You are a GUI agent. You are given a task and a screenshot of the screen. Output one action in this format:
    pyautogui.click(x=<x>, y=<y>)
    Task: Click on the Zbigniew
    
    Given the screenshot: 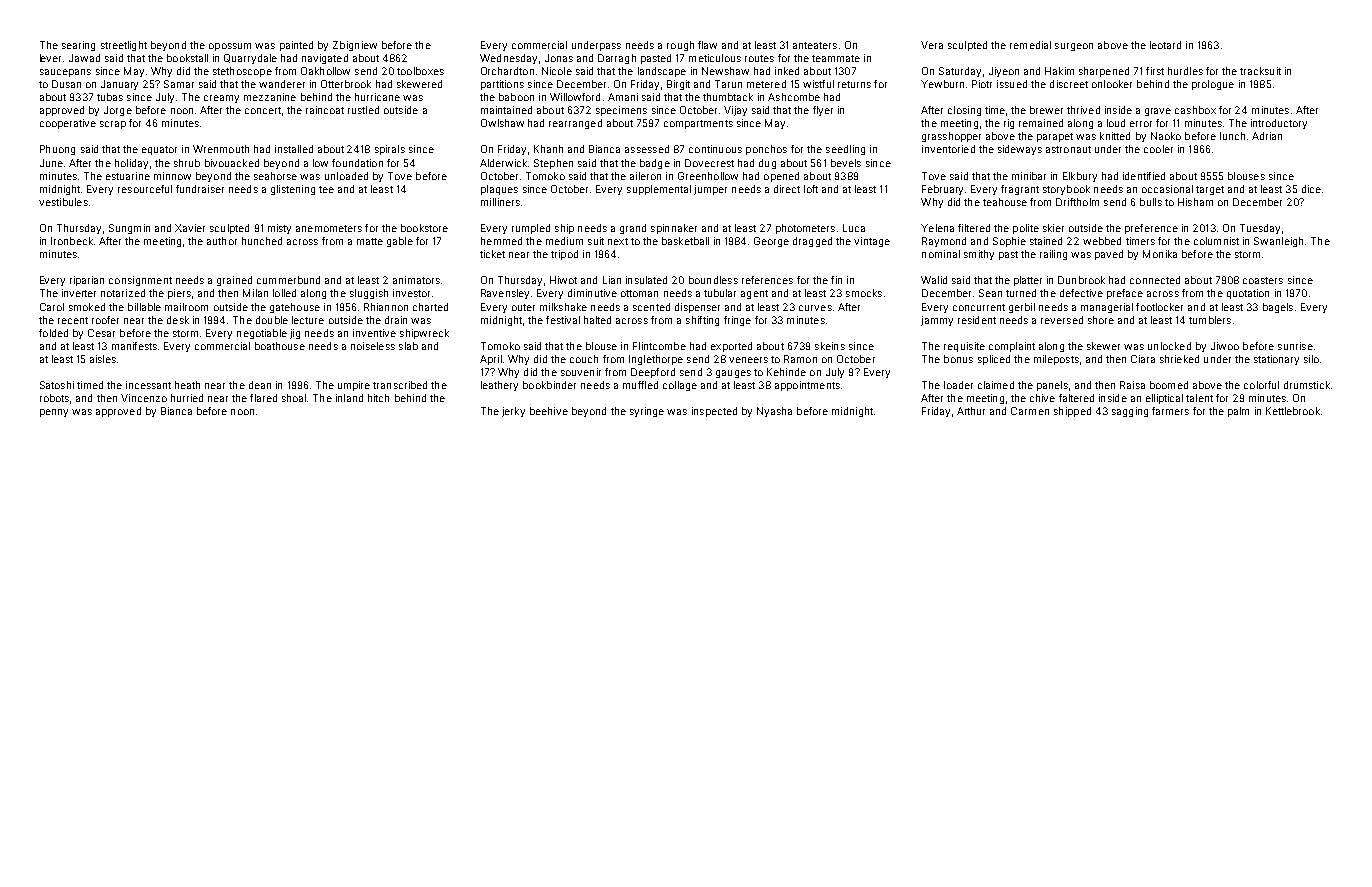 What is the action you would take?
    pyautogui.click(x=355, y=46)
